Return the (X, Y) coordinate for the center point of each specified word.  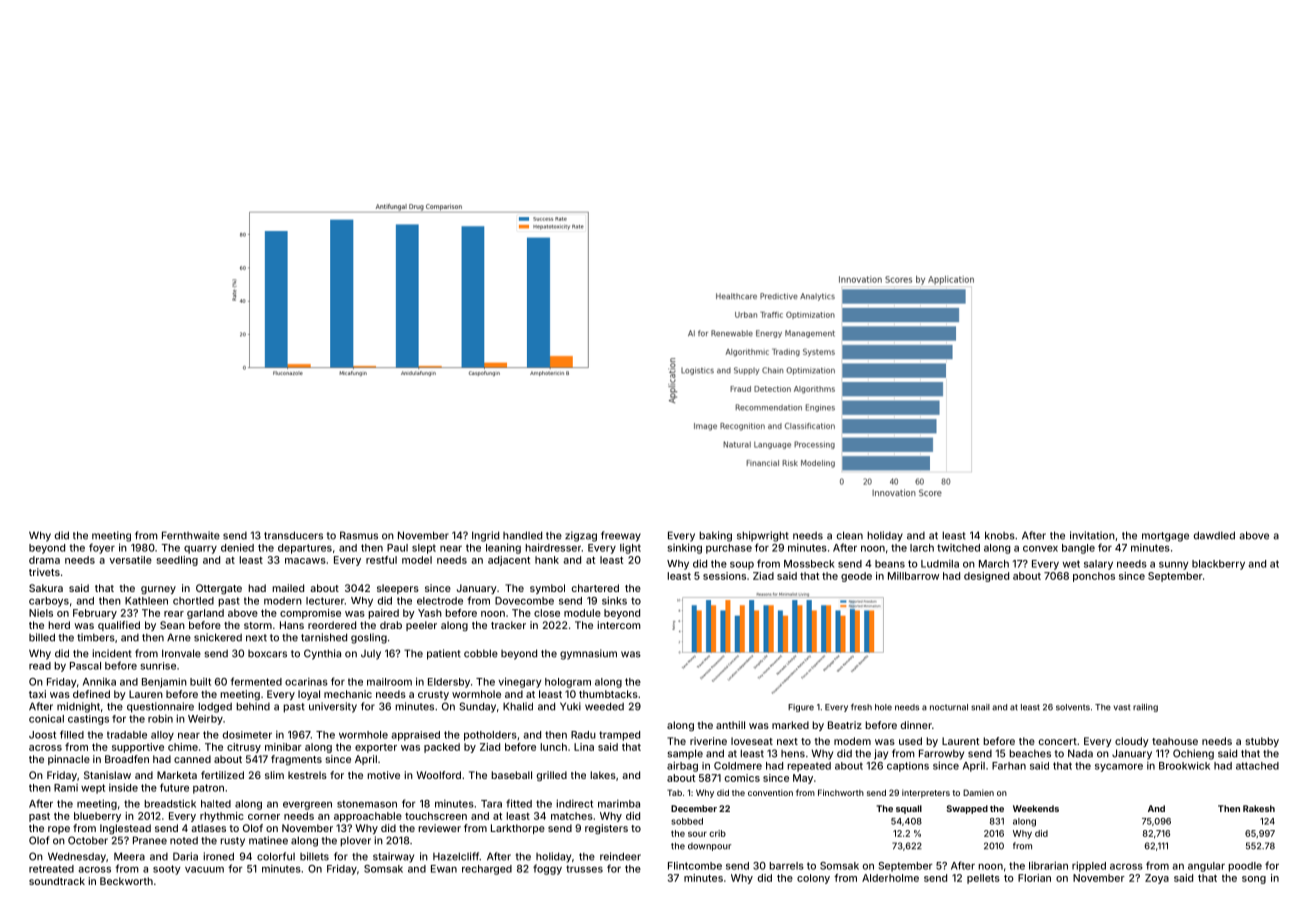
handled (522, 535)
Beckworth (126, 881)
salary (1098, 565)
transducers (293, 535)
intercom (619, 625)
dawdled (1214, 535)
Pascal (85, 666)
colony (813, 879)
